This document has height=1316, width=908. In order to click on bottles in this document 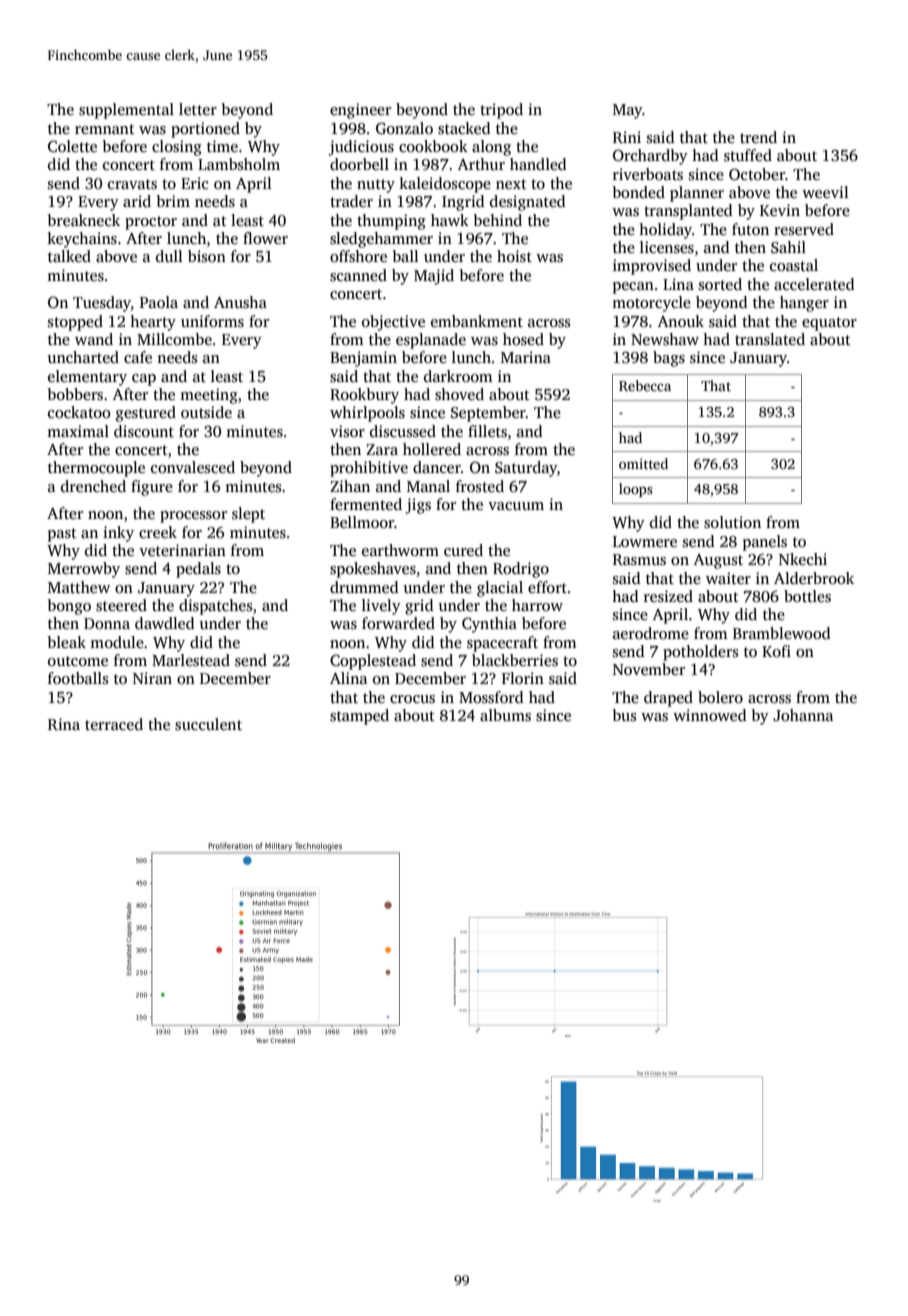, I will do `click(807, 596)`.
